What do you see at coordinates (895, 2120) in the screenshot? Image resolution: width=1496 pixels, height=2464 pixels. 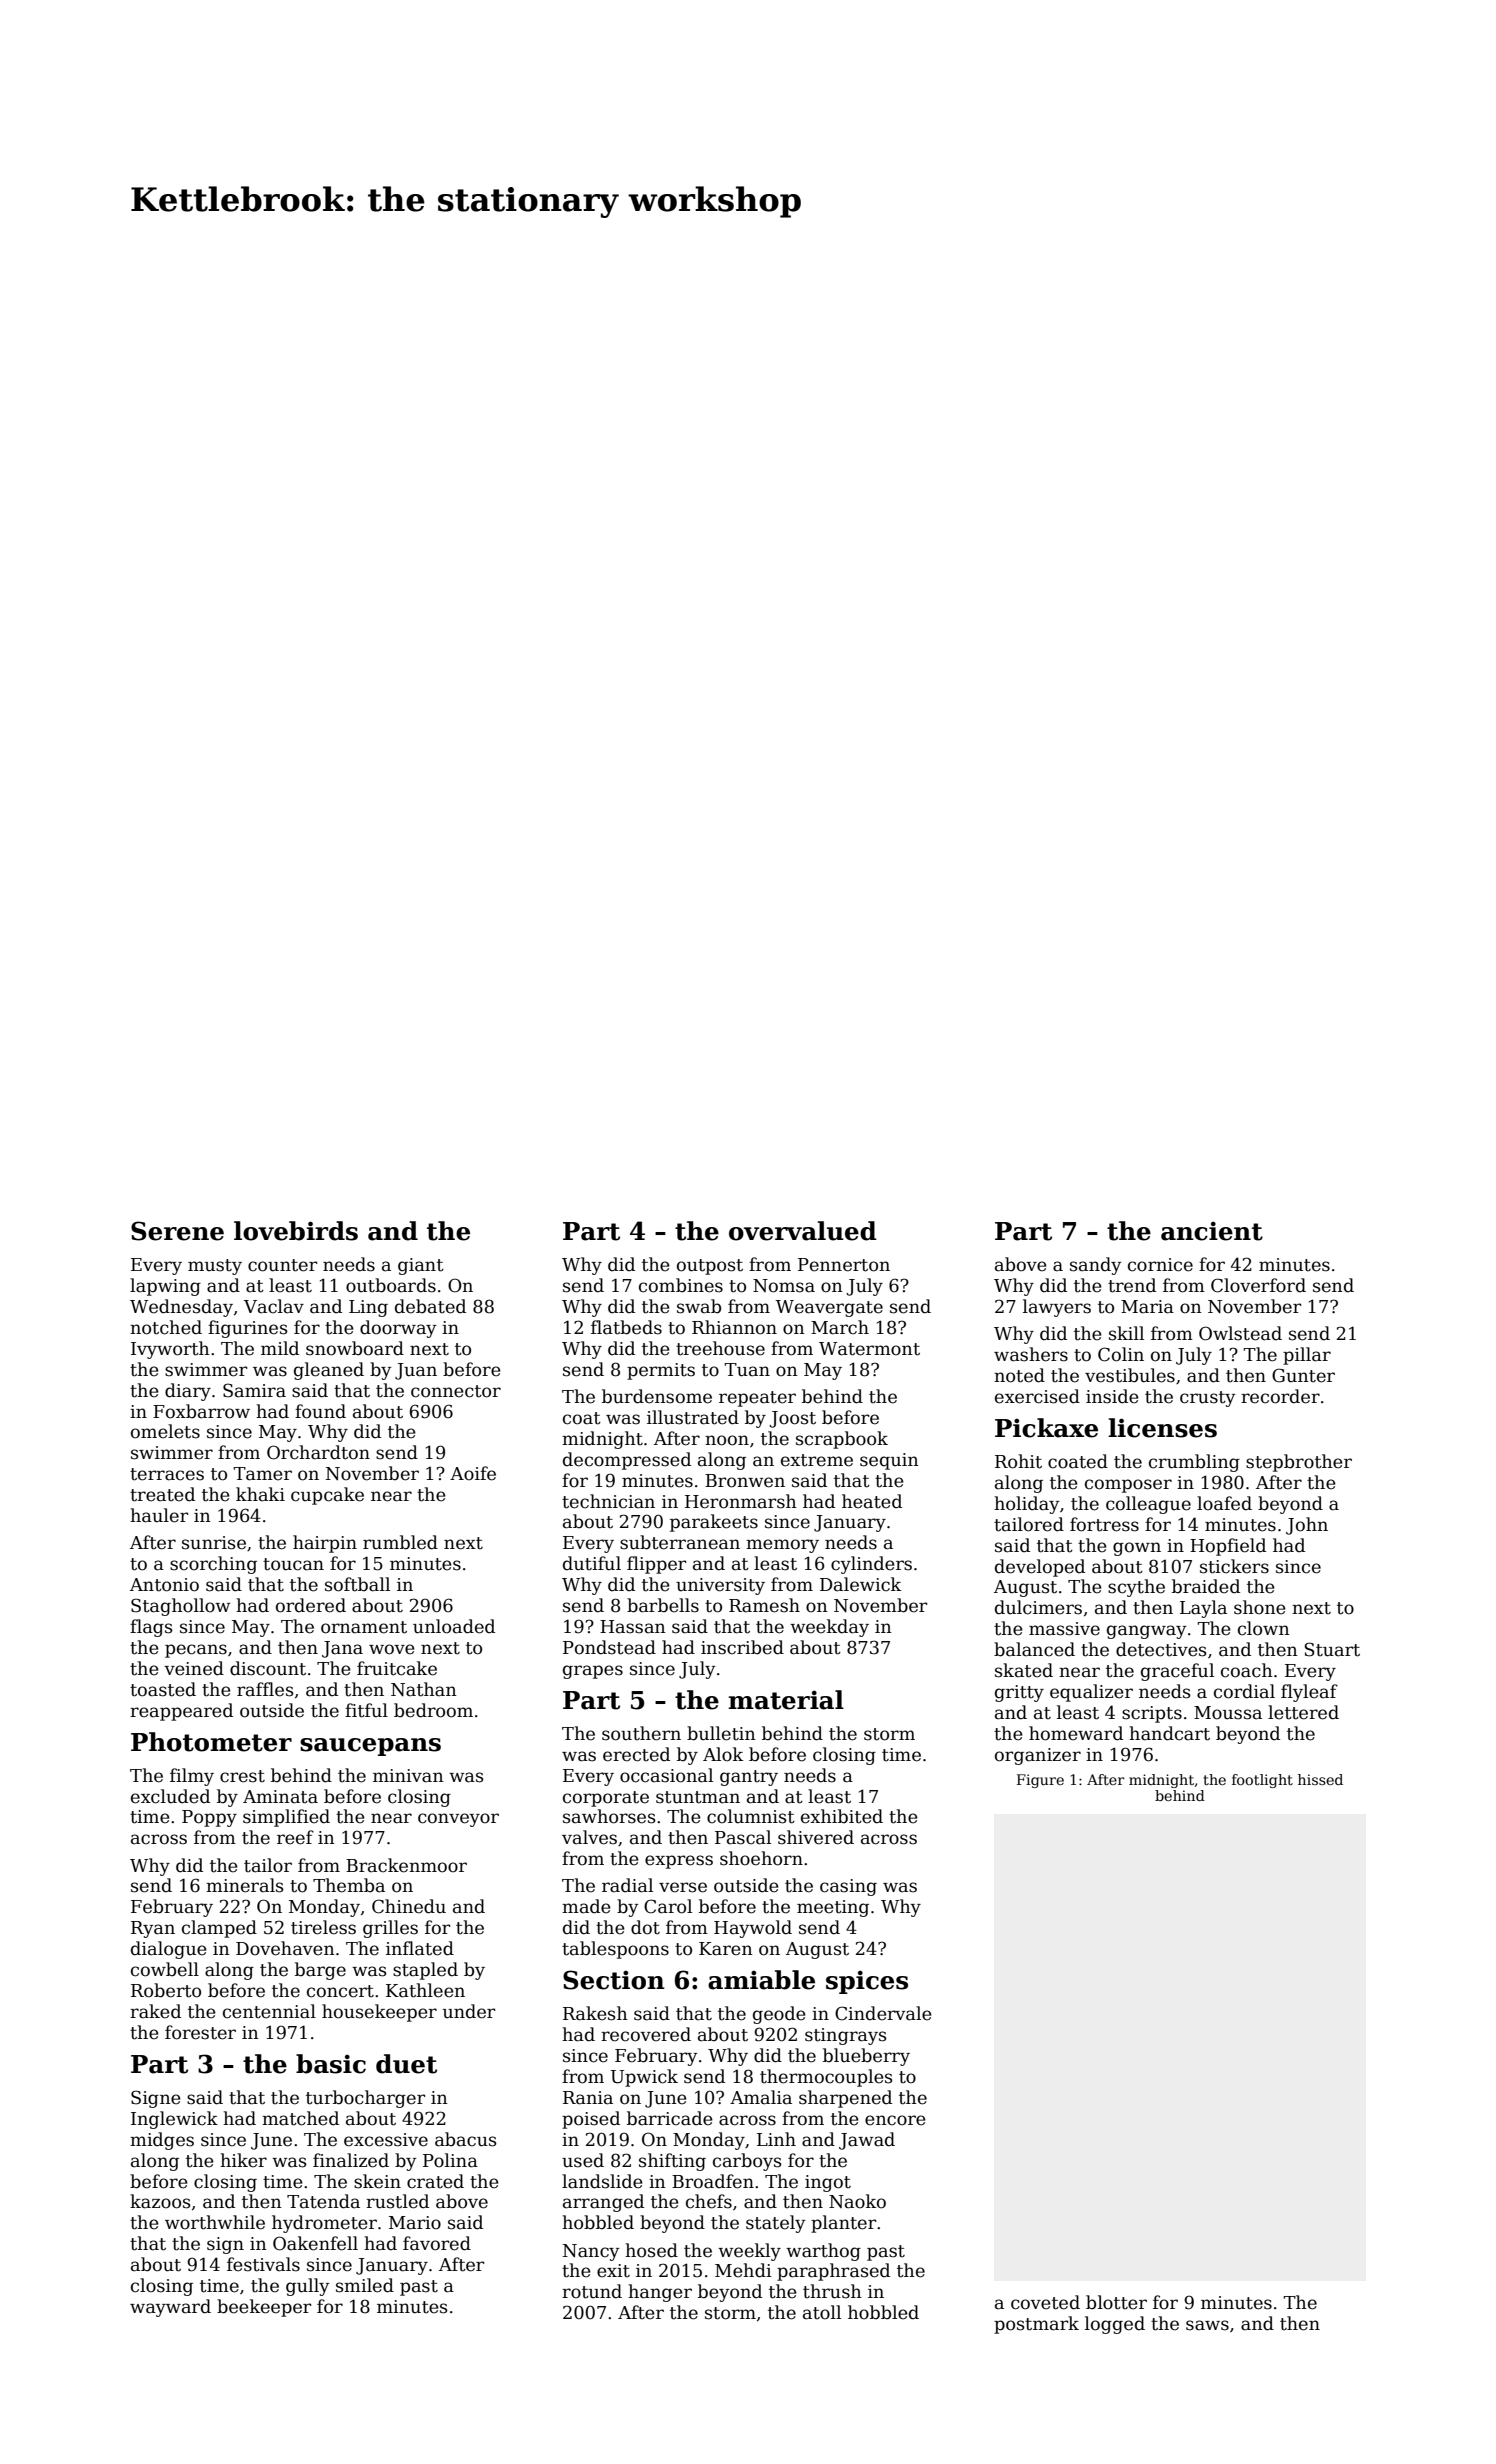 I see `encore` at bounding box center [895, 2120].
